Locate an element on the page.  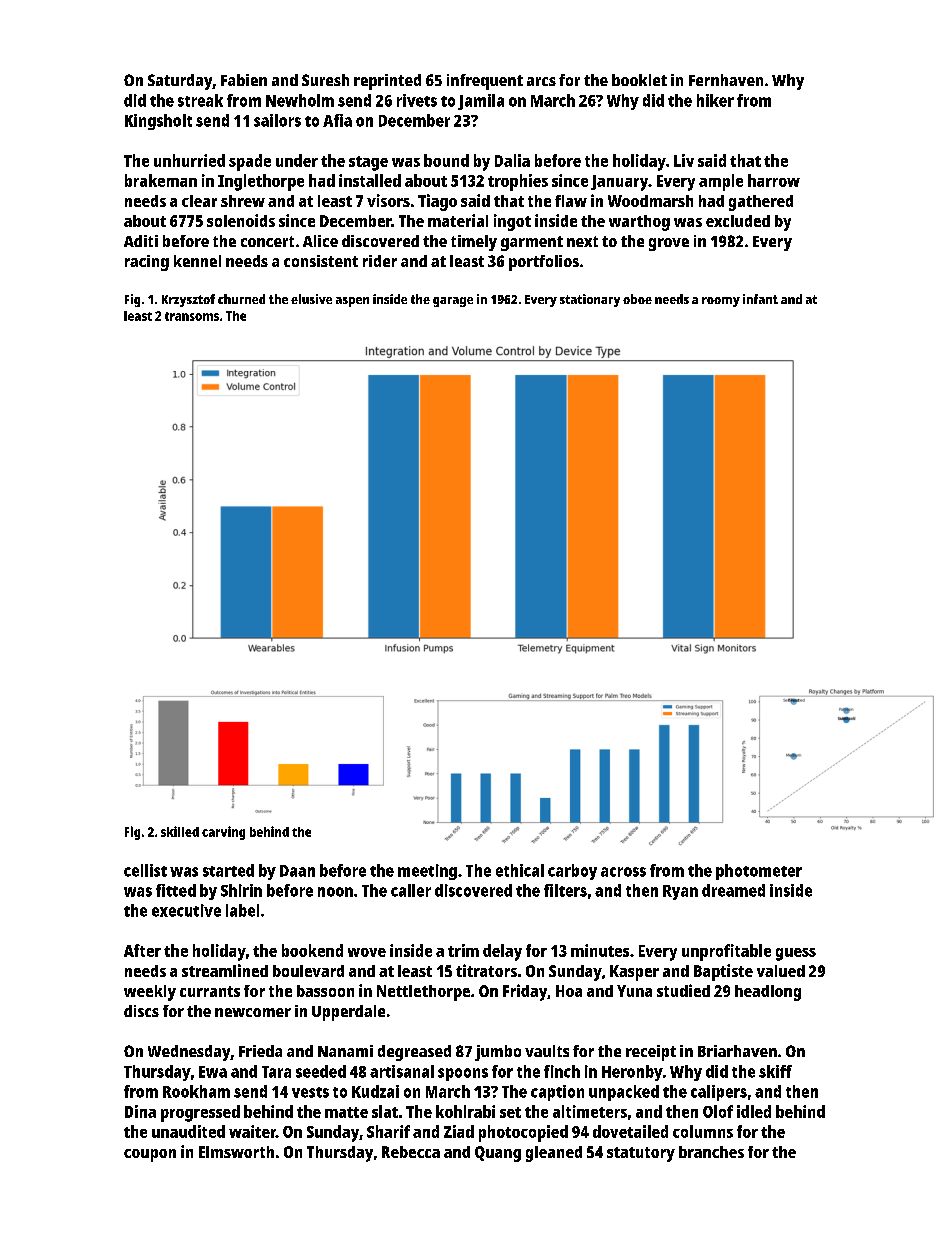
dreamed is located at coordinates (733, 890).
